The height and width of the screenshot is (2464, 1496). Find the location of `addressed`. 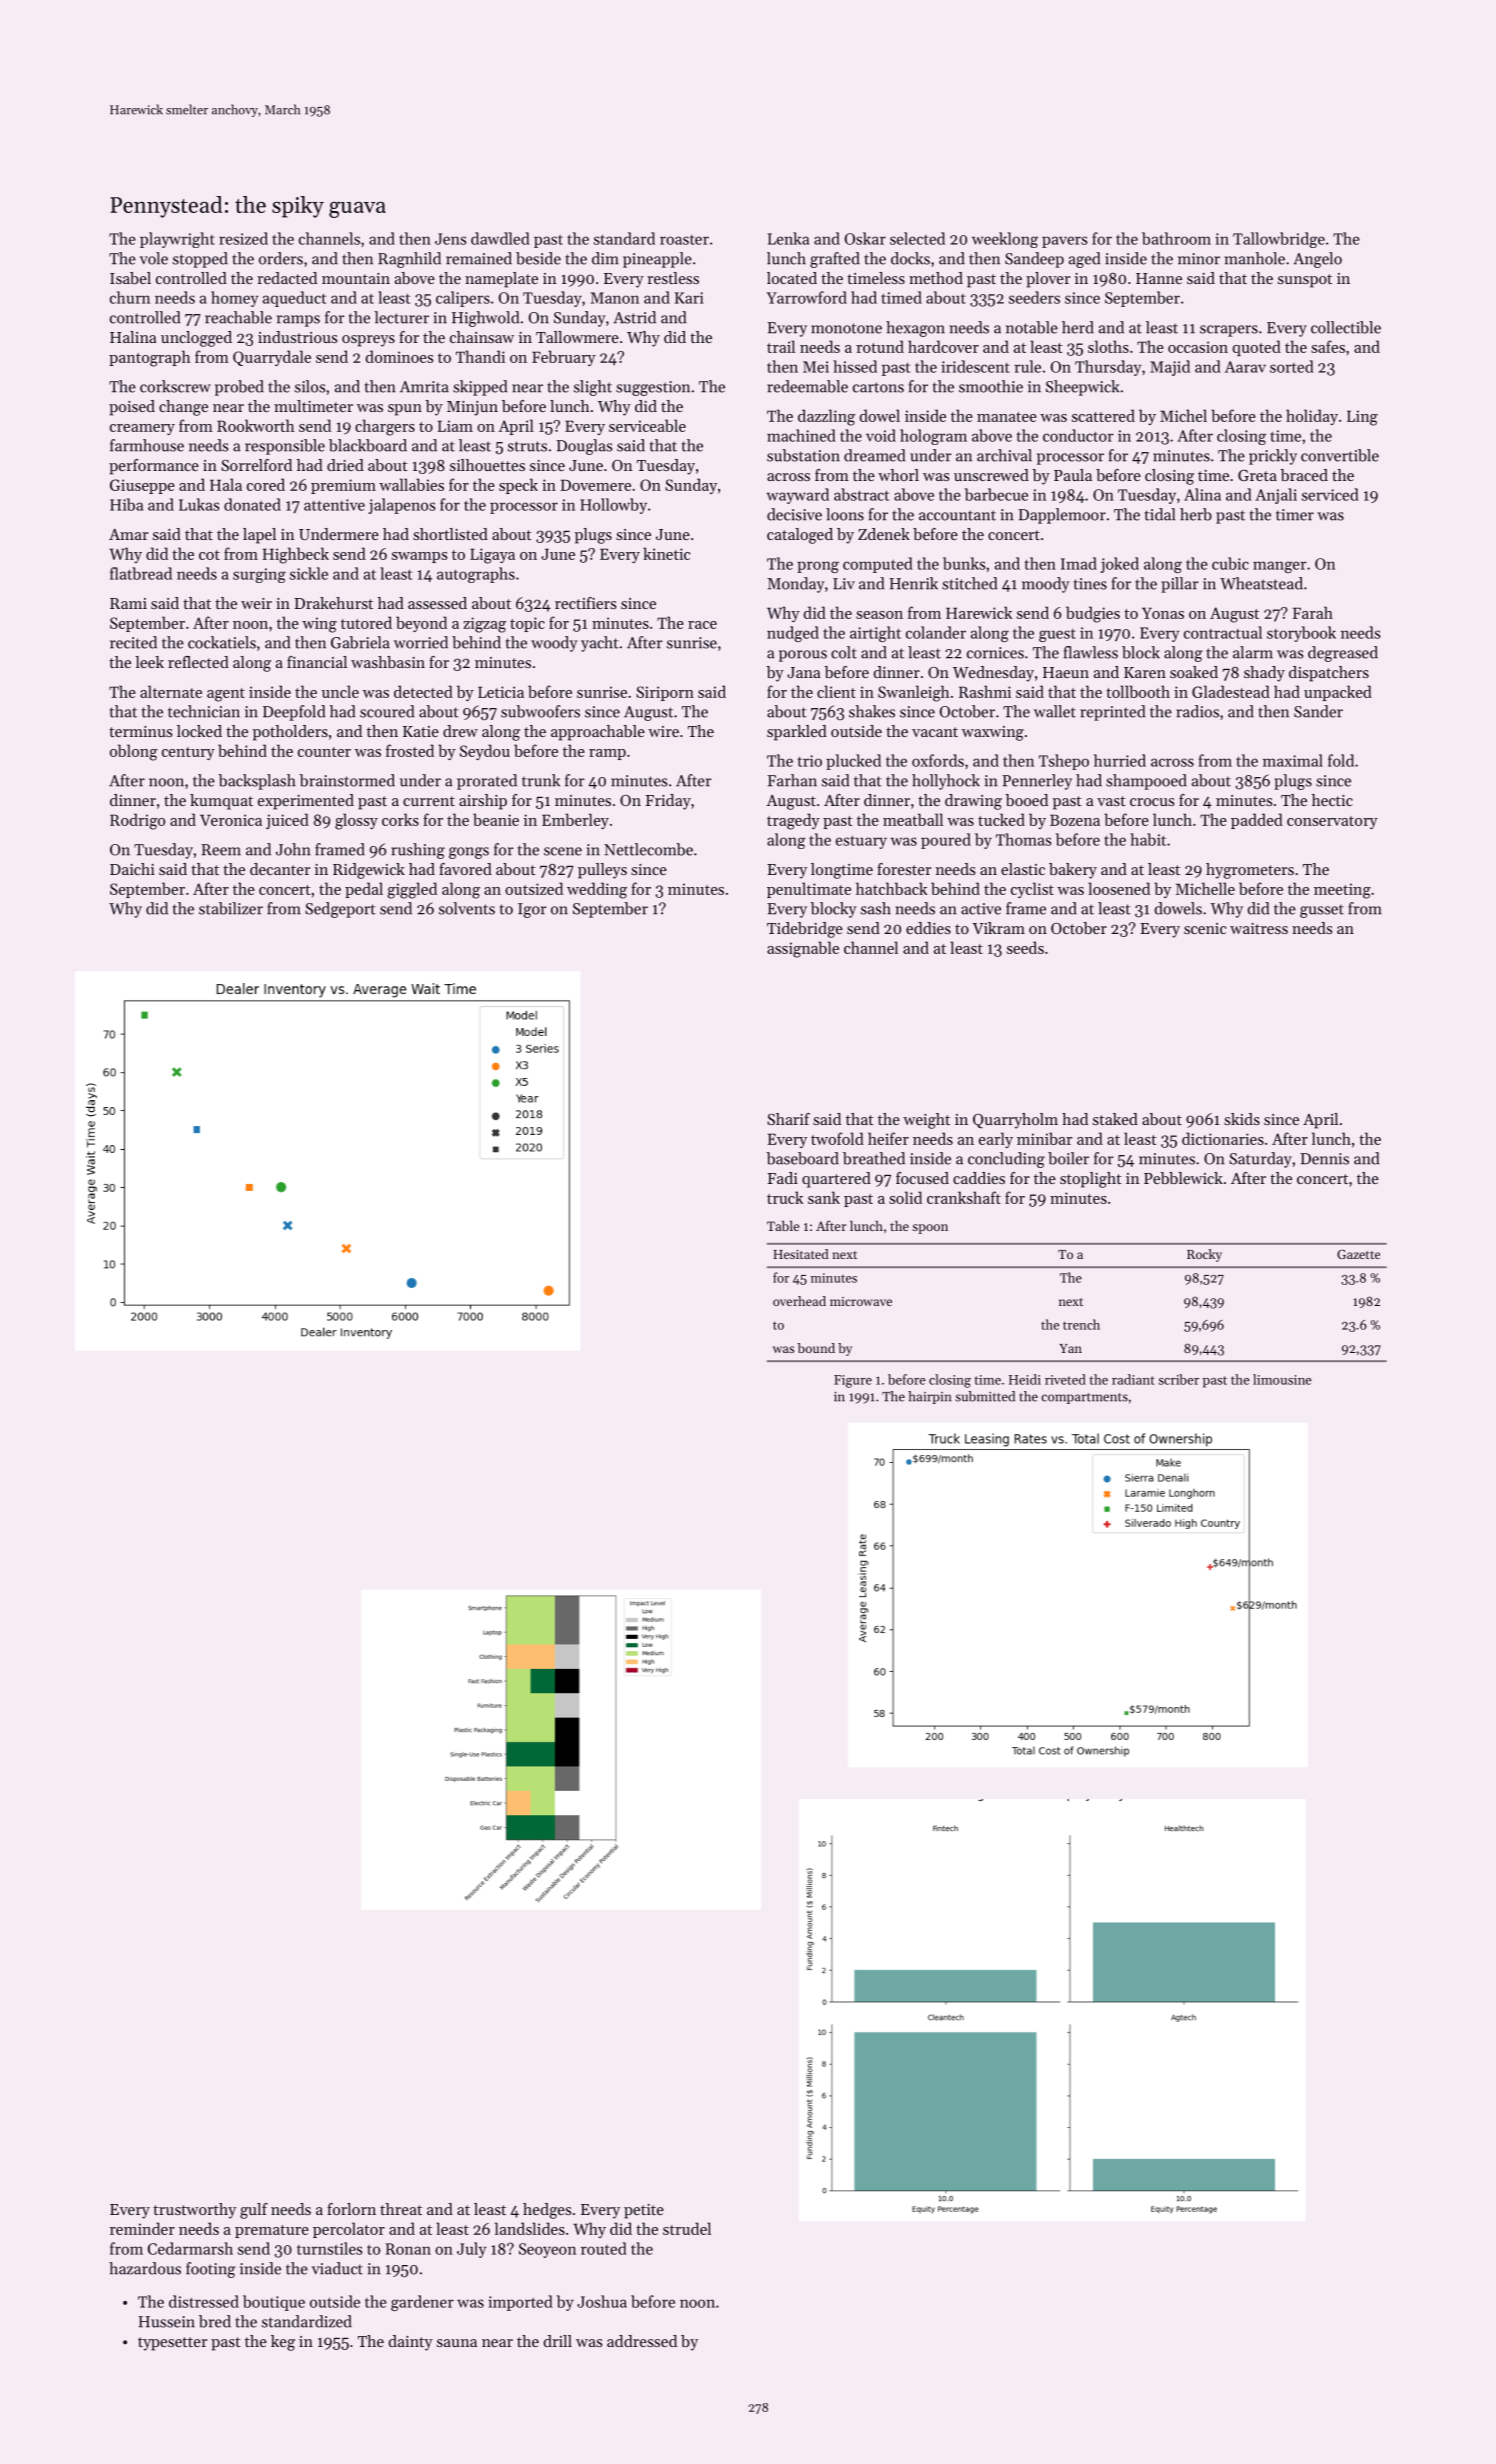

addressed is located at coordinates (642, 2341).
